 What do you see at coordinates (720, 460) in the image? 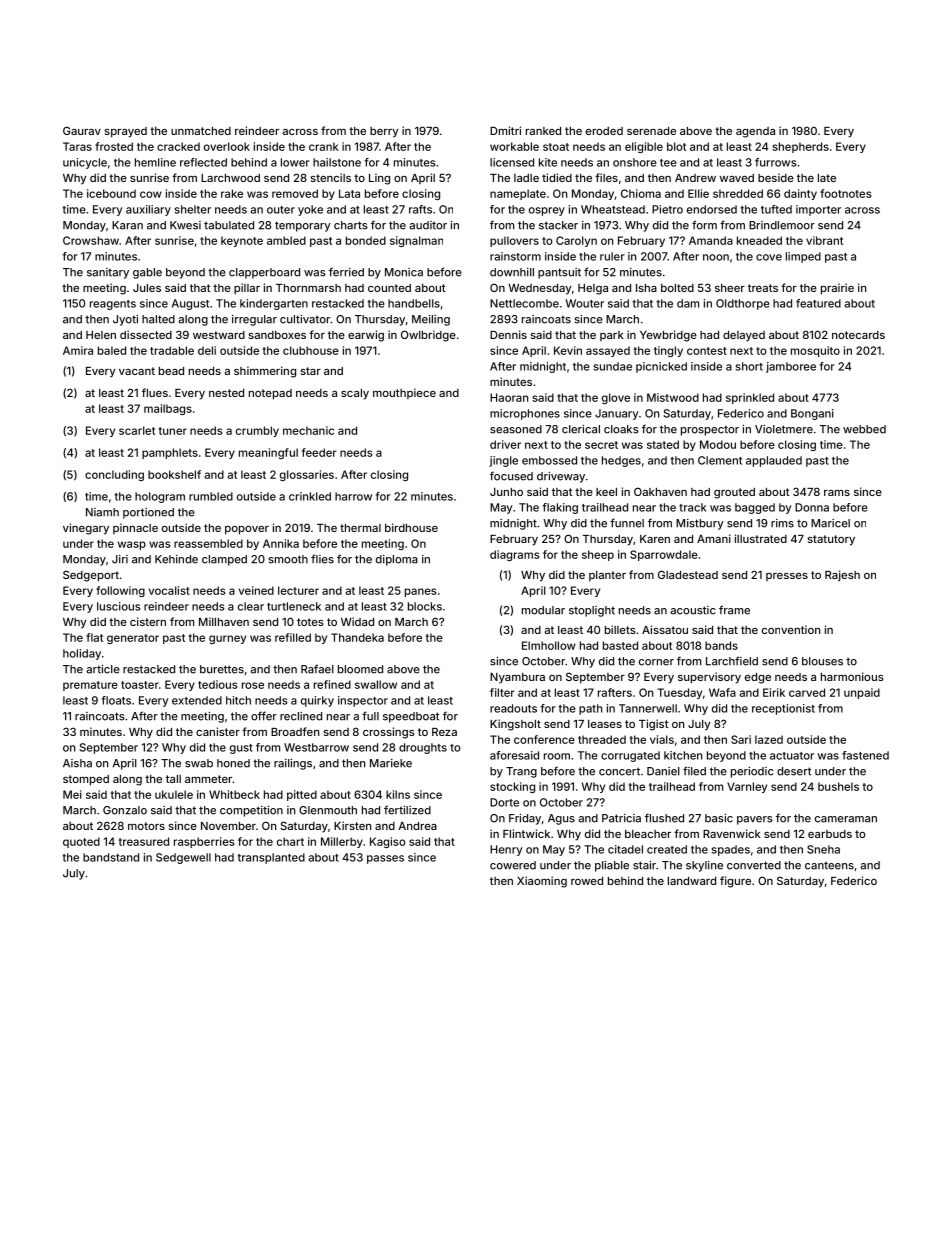
I see `Clement` at bounding box center [720, 460].
